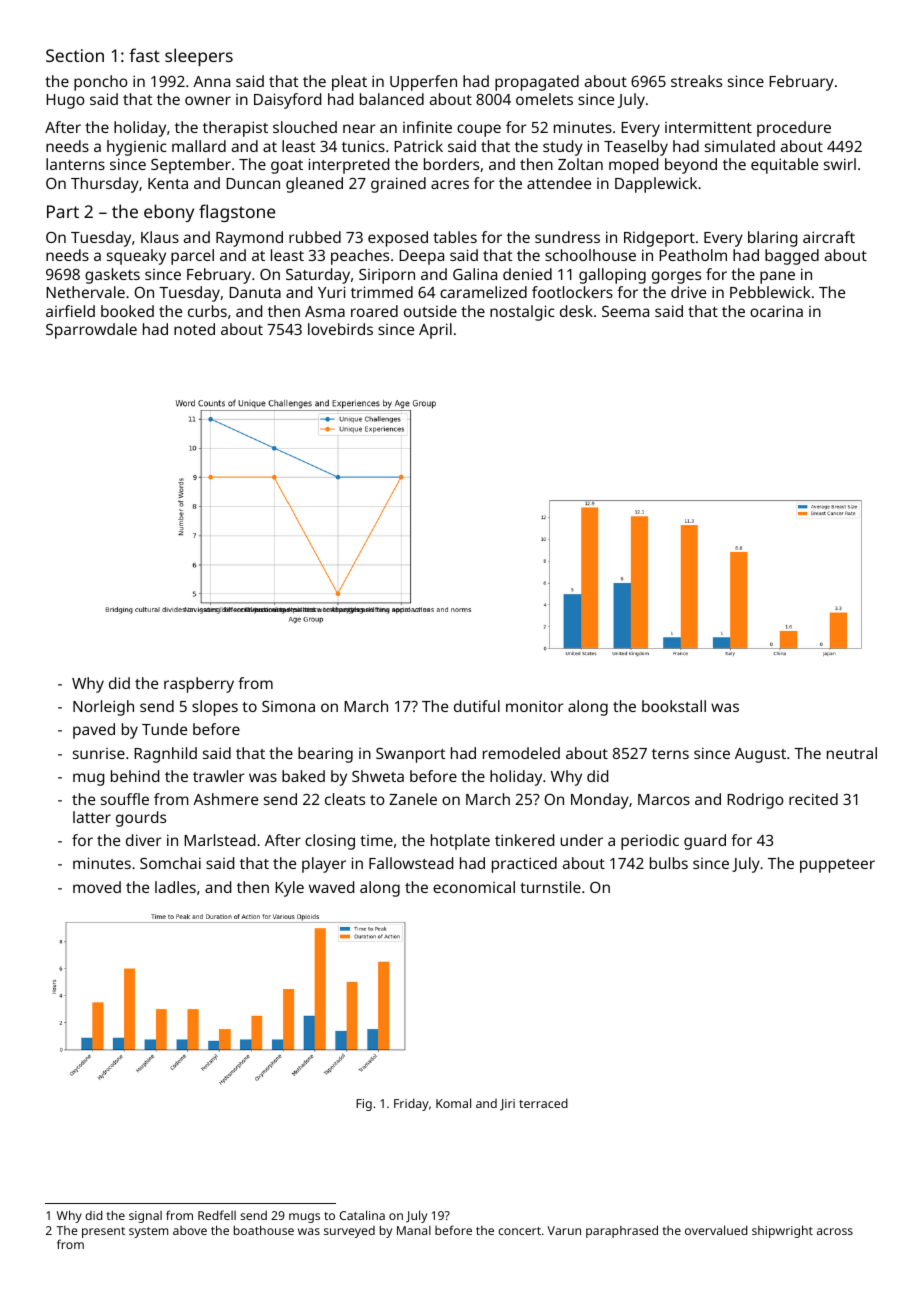  I want to click on overvalued, so click(716, 1230).
